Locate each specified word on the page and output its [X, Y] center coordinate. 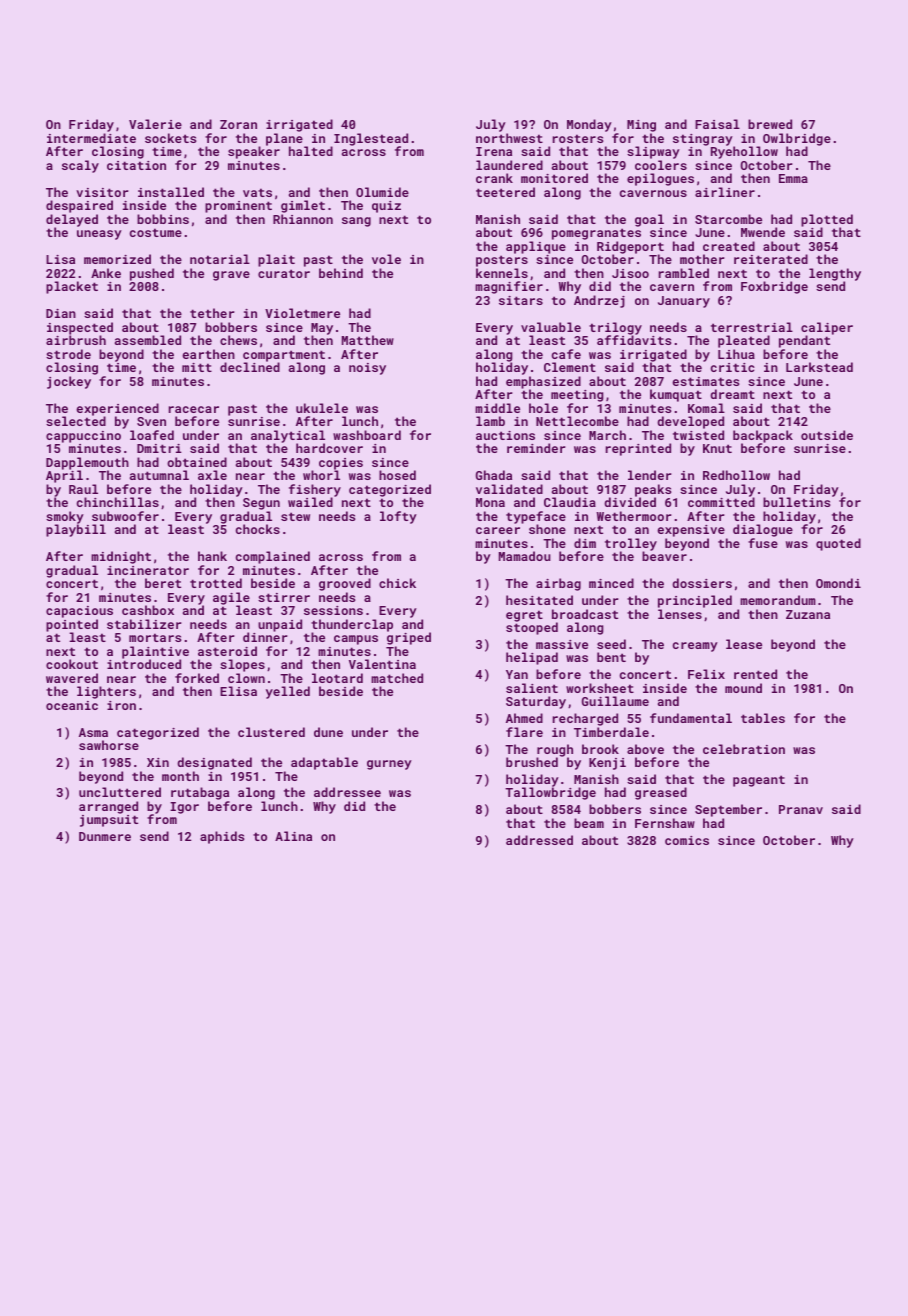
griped [409, 638]
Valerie [155, 124]
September [728, 810]
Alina [293, 836]
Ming [641, 126]
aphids [222, 837]
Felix [706, 674]
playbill [76, 531]
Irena [494, 151]
